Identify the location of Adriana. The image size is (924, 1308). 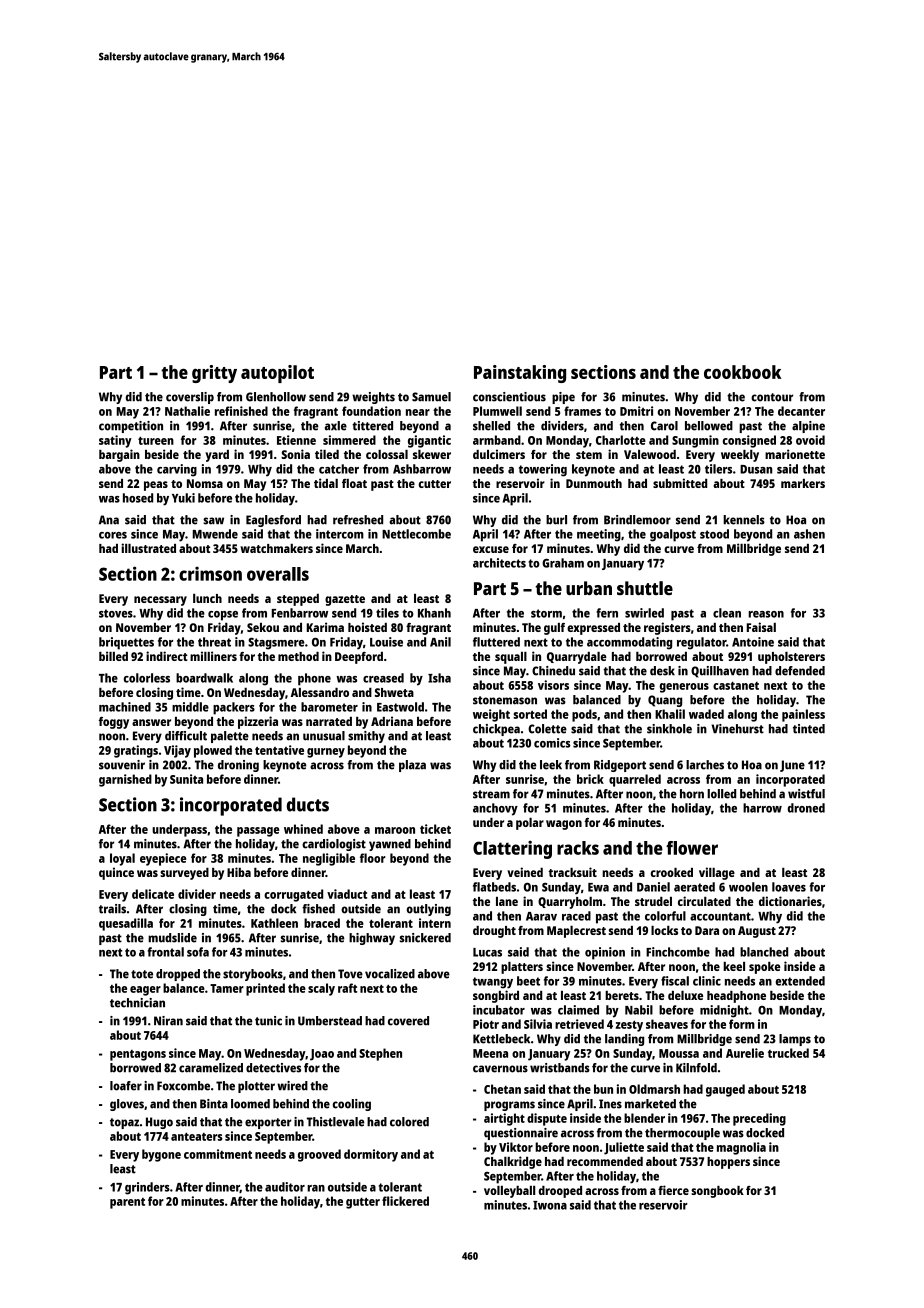
(392, 721).
